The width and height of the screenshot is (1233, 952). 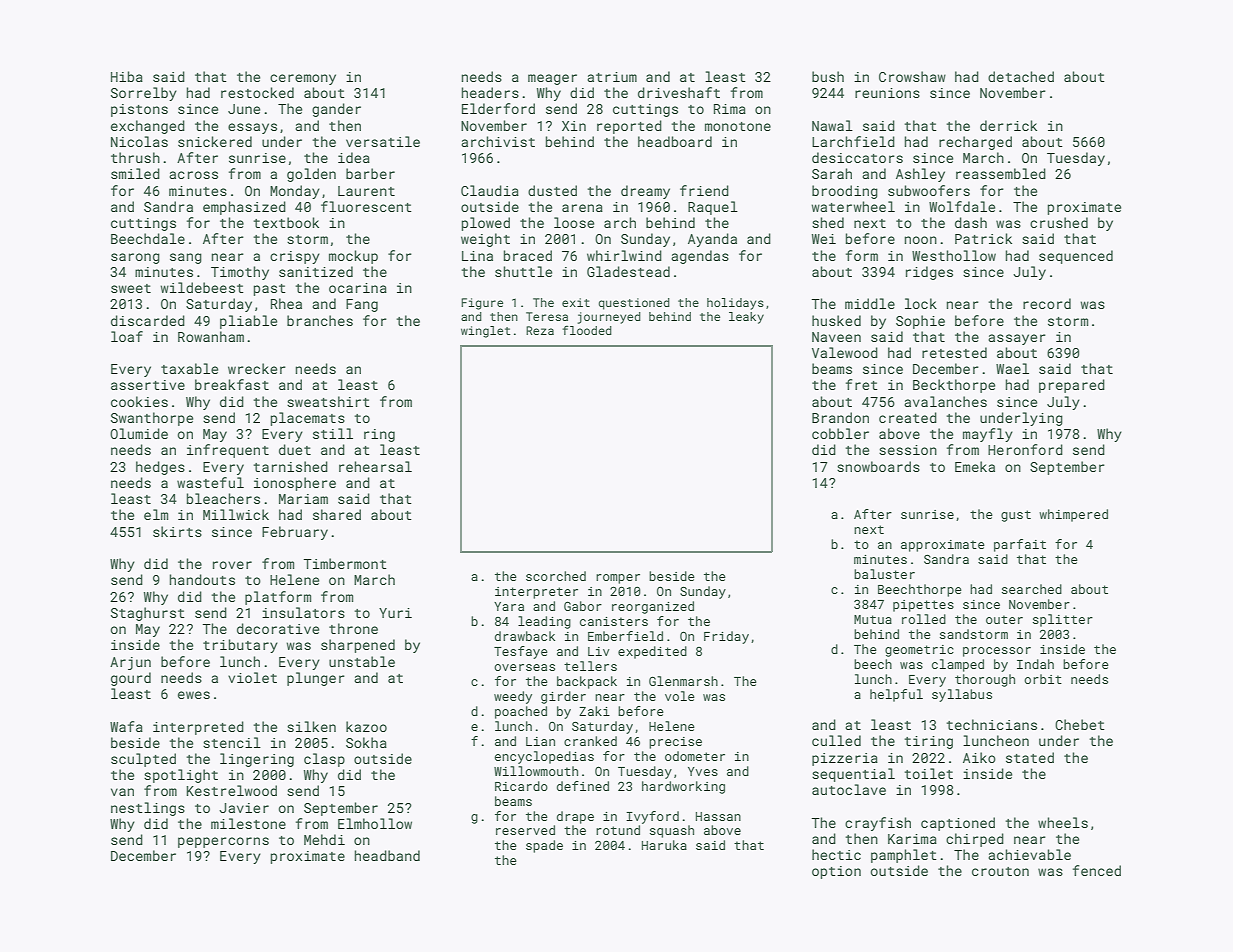 I want to click on golden, so click(x=311, y=175).
